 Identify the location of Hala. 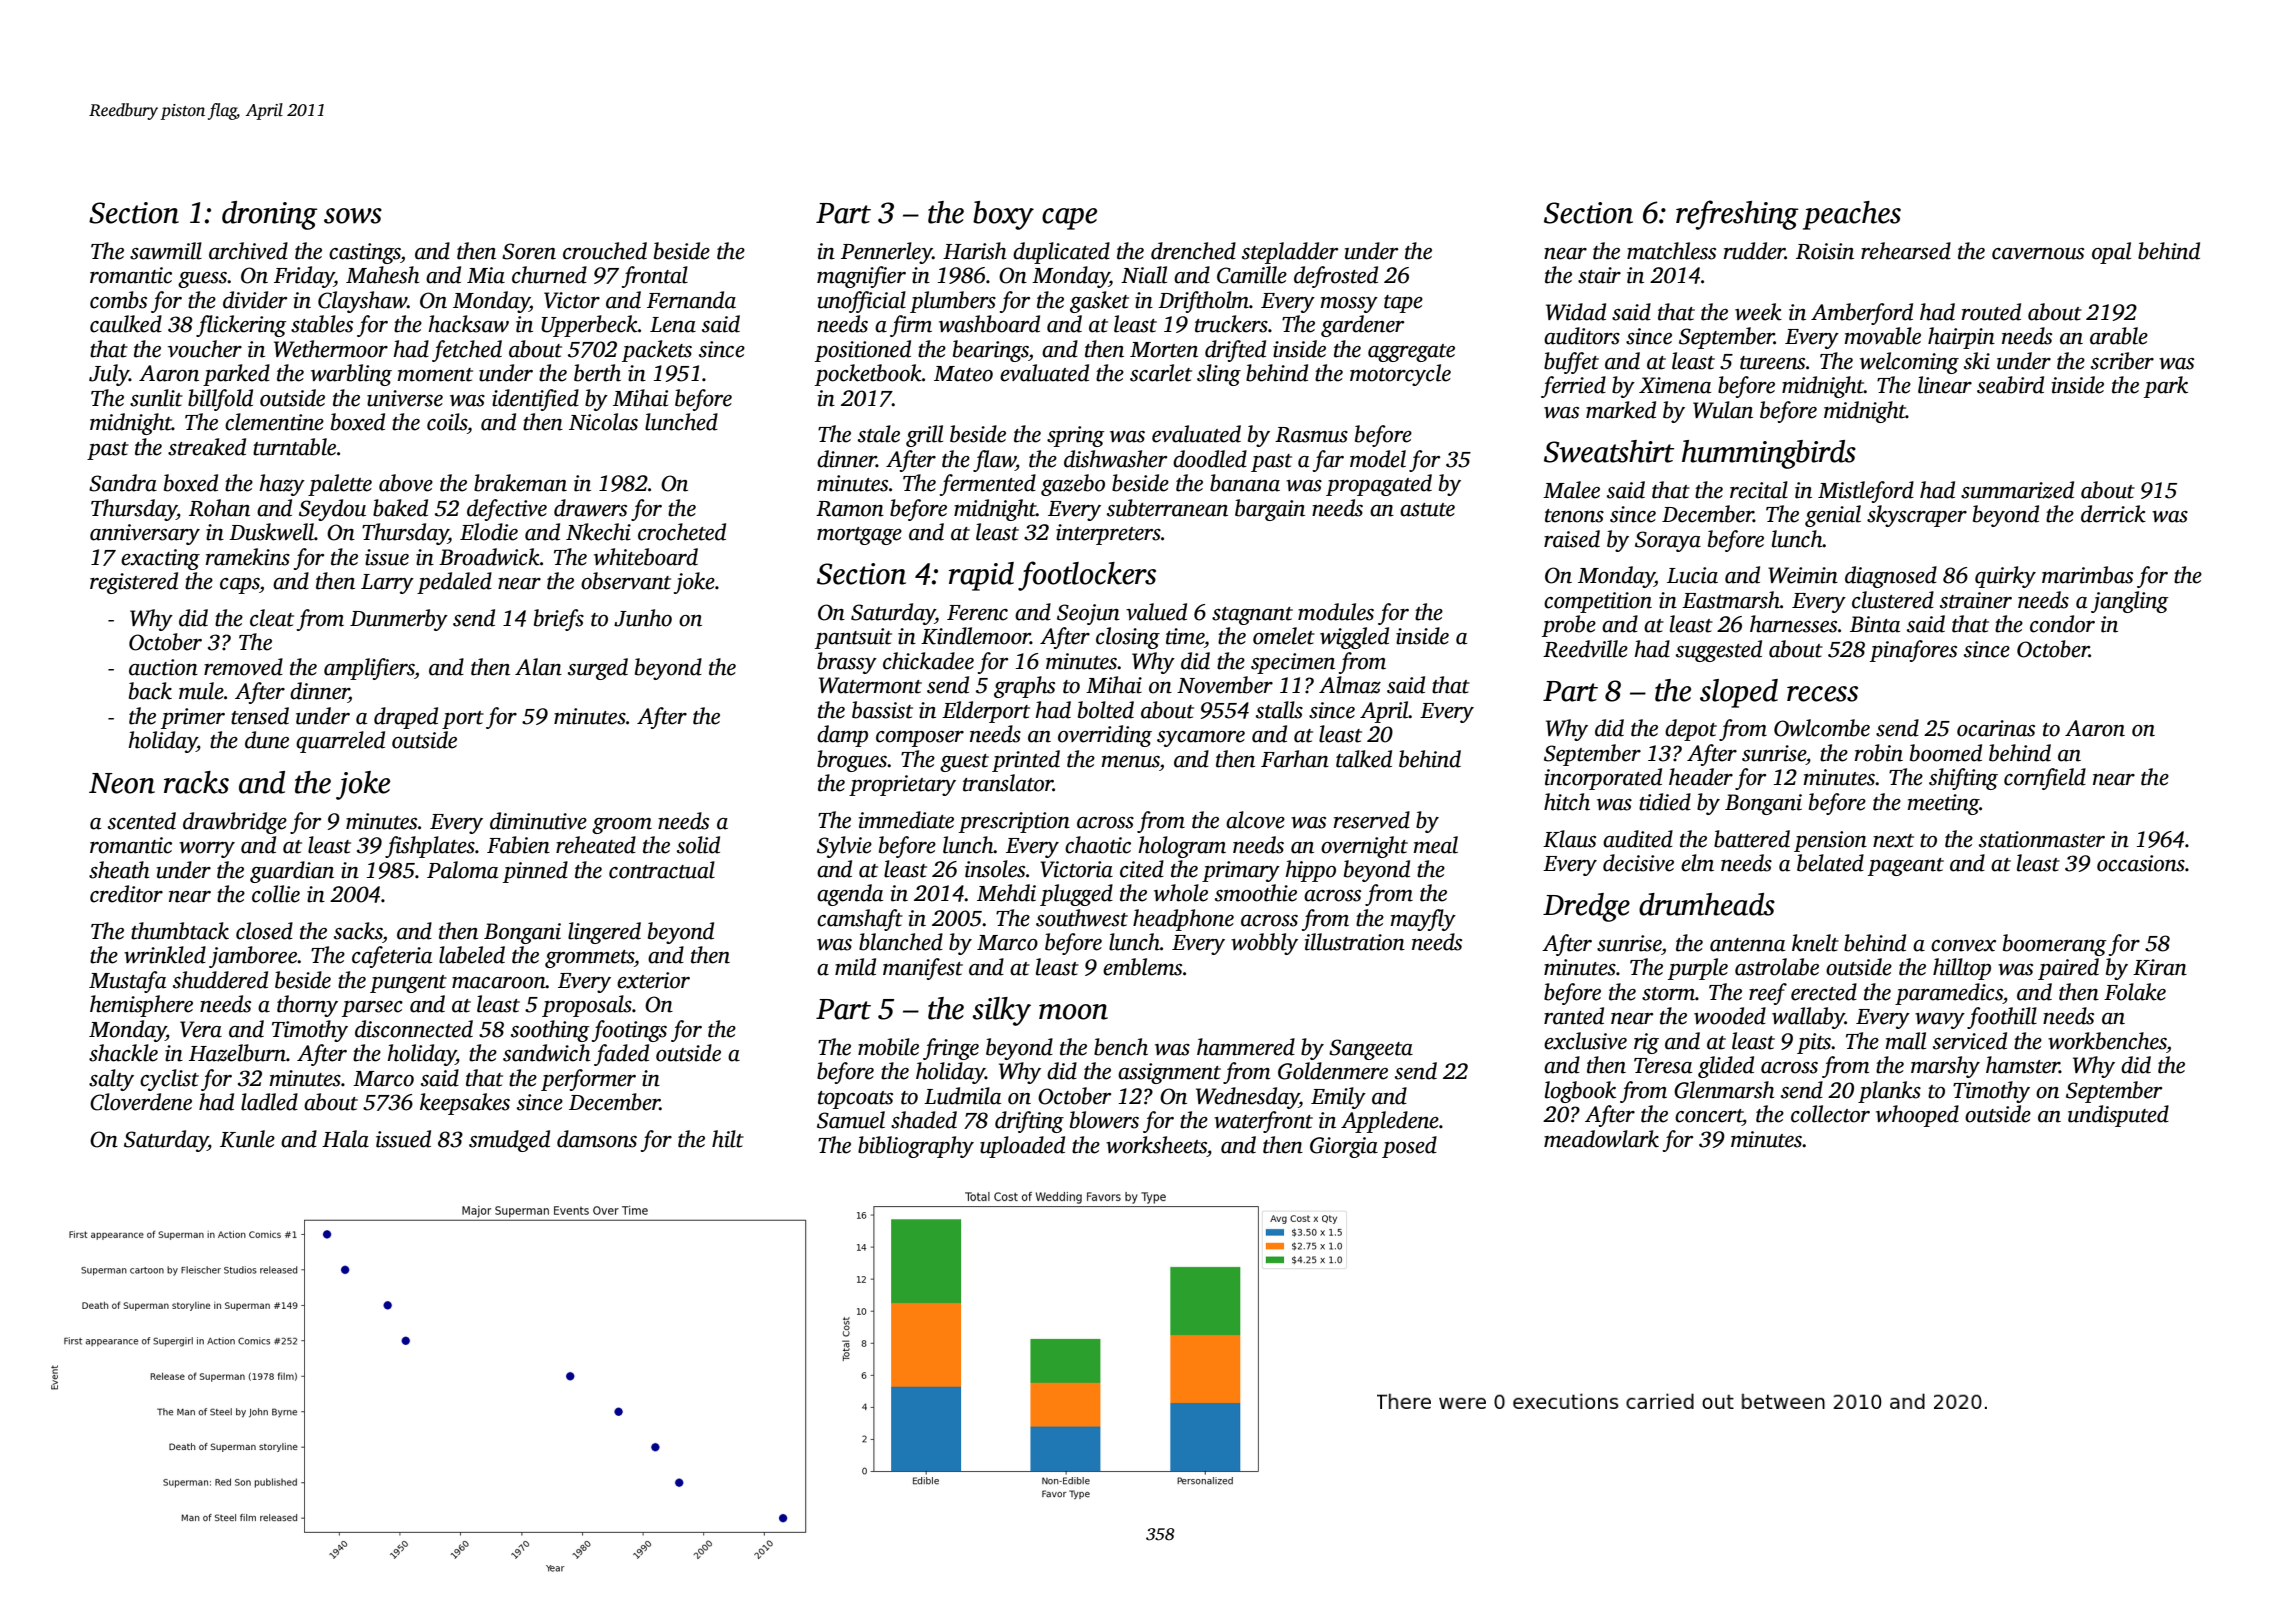
(345, 1139).
